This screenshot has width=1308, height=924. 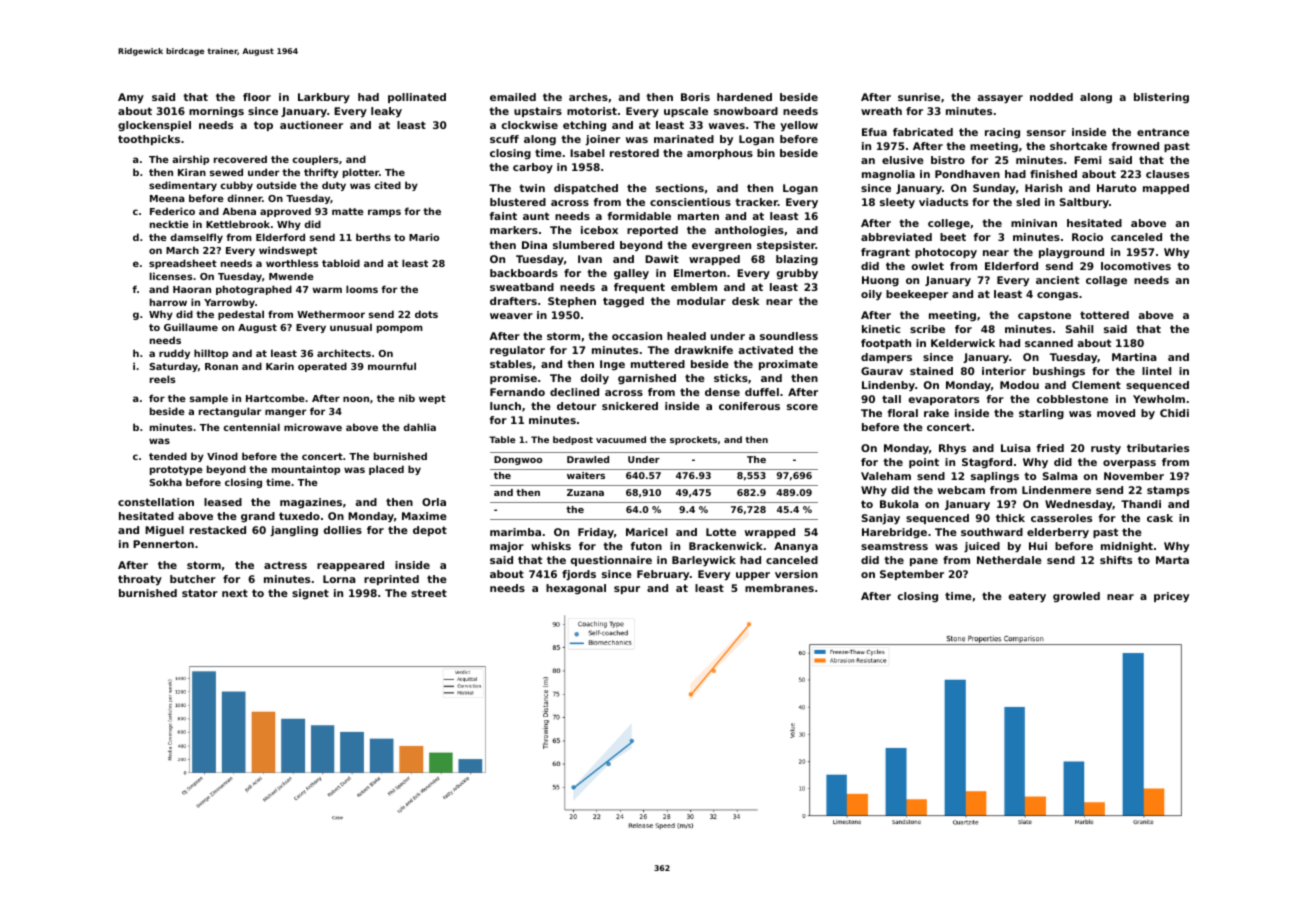 What do you see at coordinates (888, 386) in the screenshot?
I see `Lindenby` at bounding box center [888, 386].
